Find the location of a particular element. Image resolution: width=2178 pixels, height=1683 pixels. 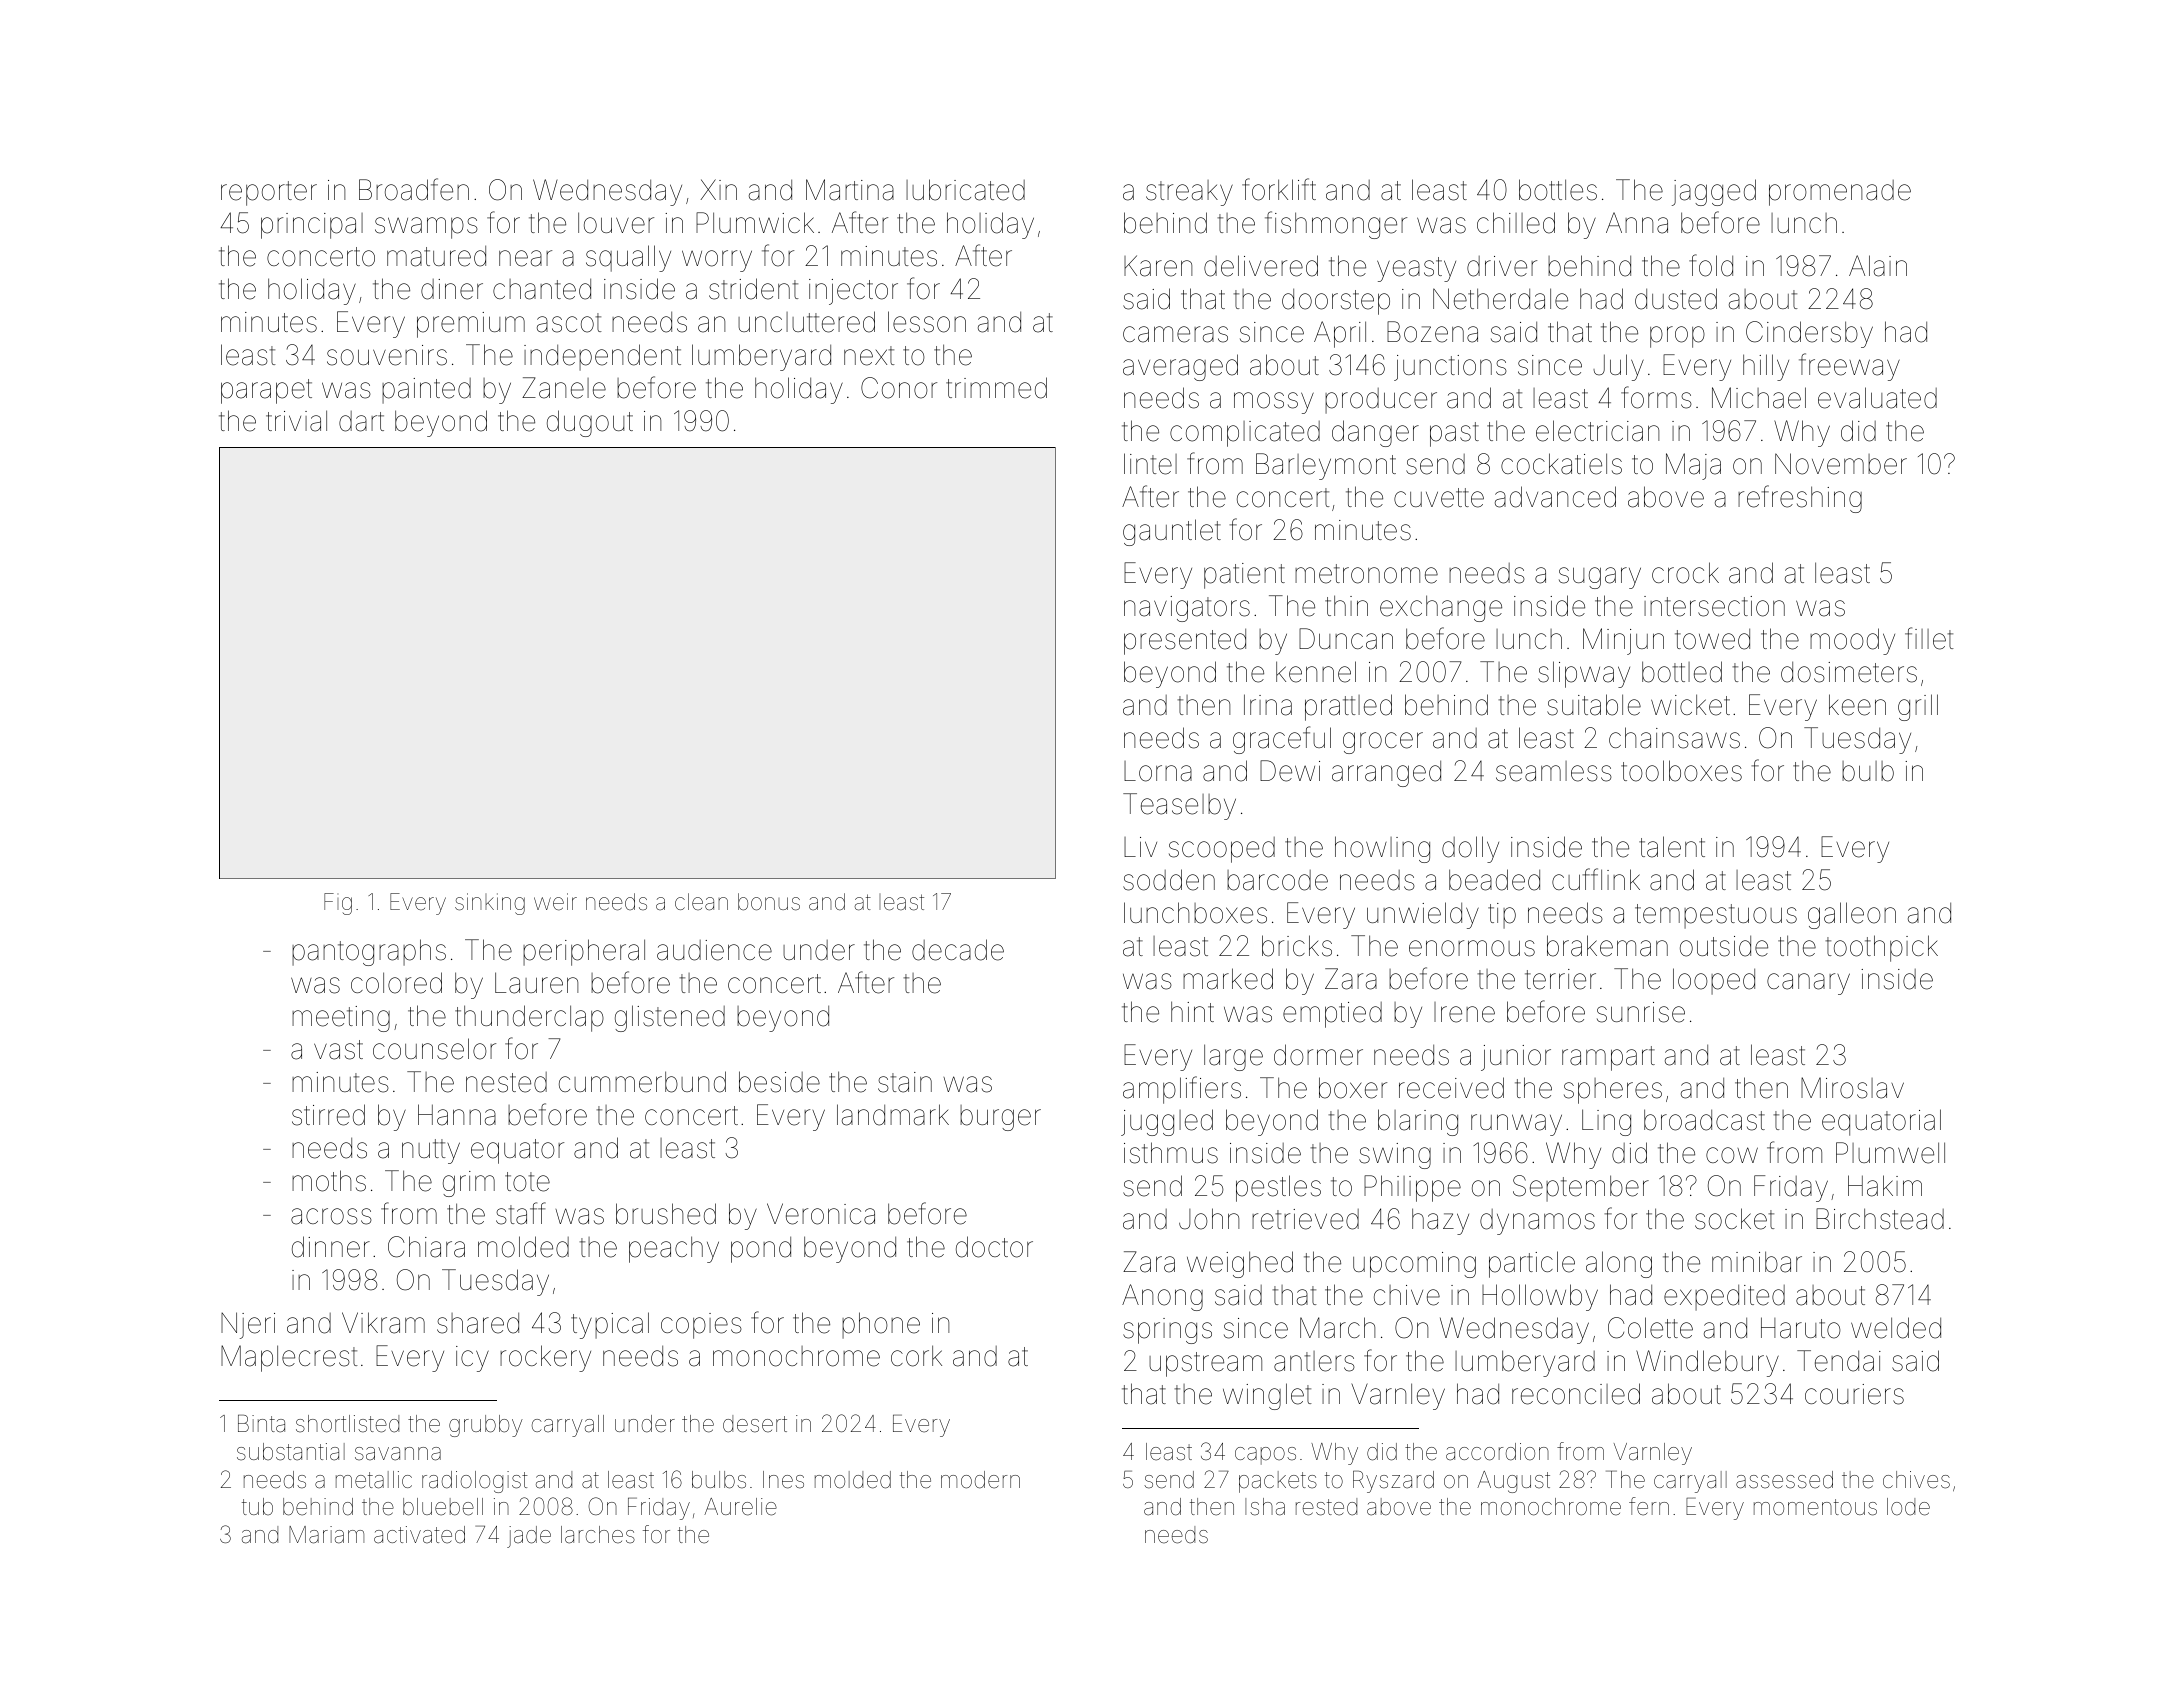

dugout is located at coordinates (590, 423).
